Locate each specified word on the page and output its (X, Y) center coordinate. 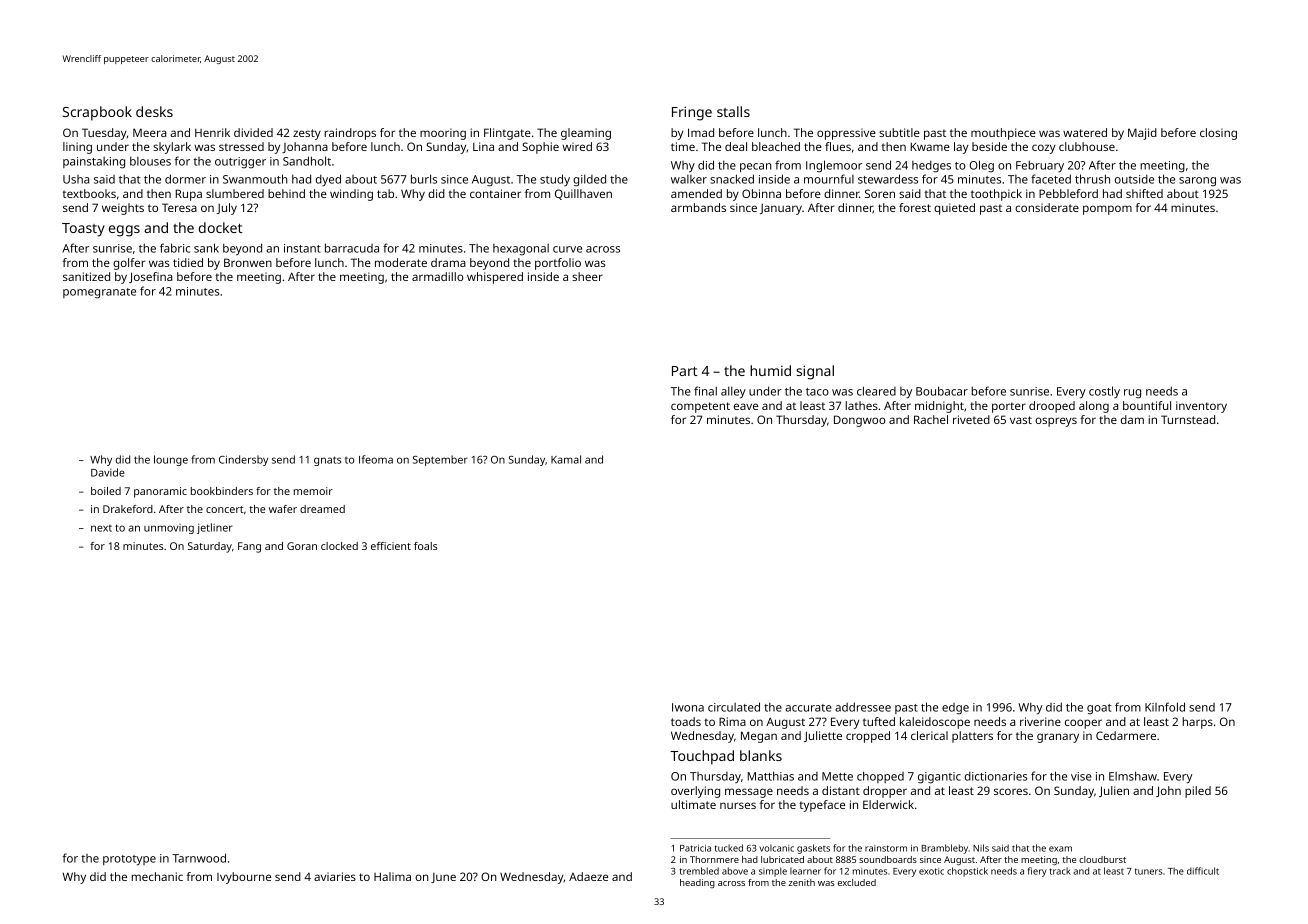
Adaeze (588, 876)
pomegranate (99, 293)
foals (425, 546)
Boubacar (942, 391)
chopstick (967, 872)
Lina (483, 146)
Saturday (210, 547)
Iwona (688, 707)
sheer (587, 276)
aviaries (335, 876)
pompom (1107, 210)
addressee (863, 707)
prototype (129, 860)
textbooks (89, 193)
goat (1099, 709)
